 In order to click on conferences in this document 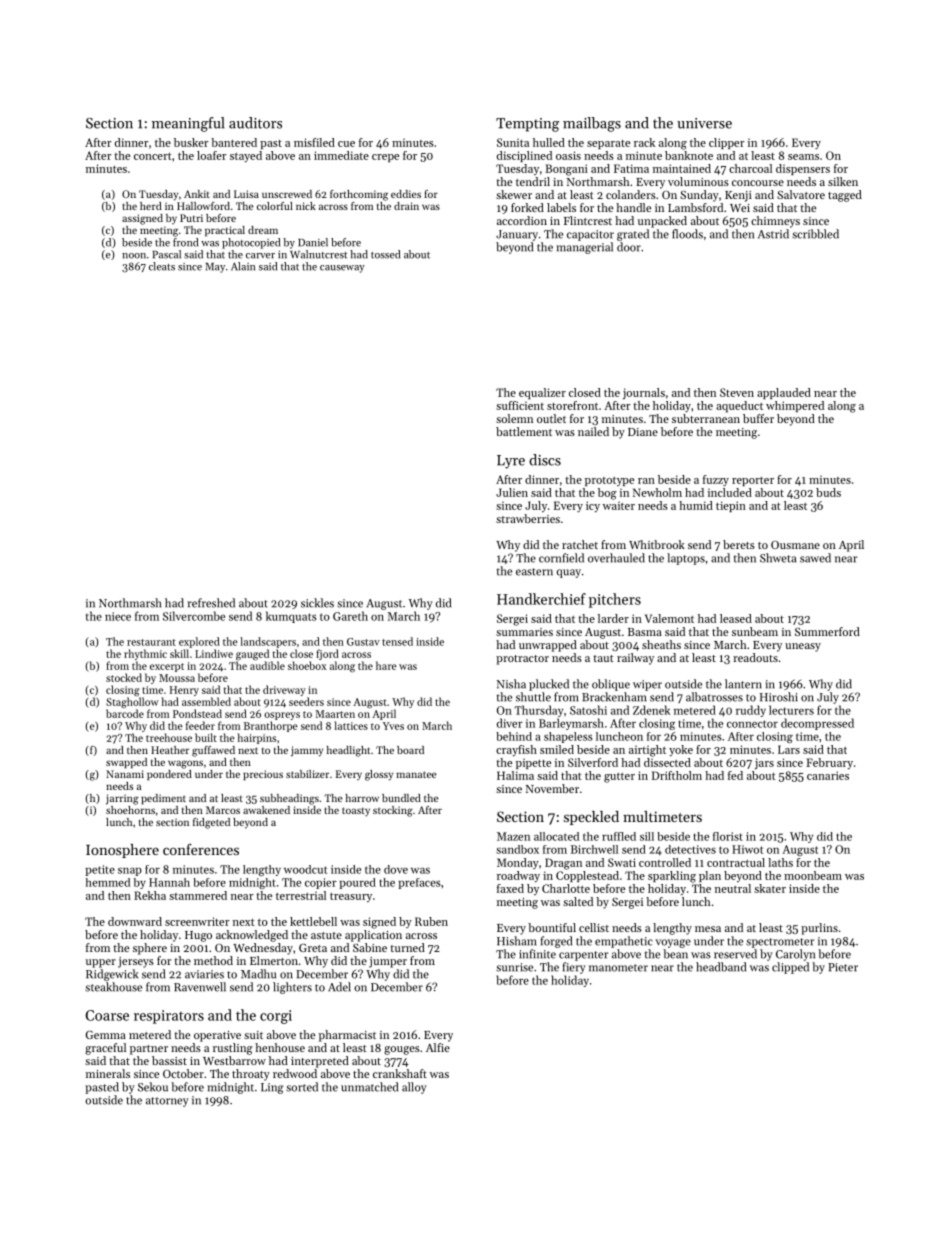, I will do `click(201, 849)`.
